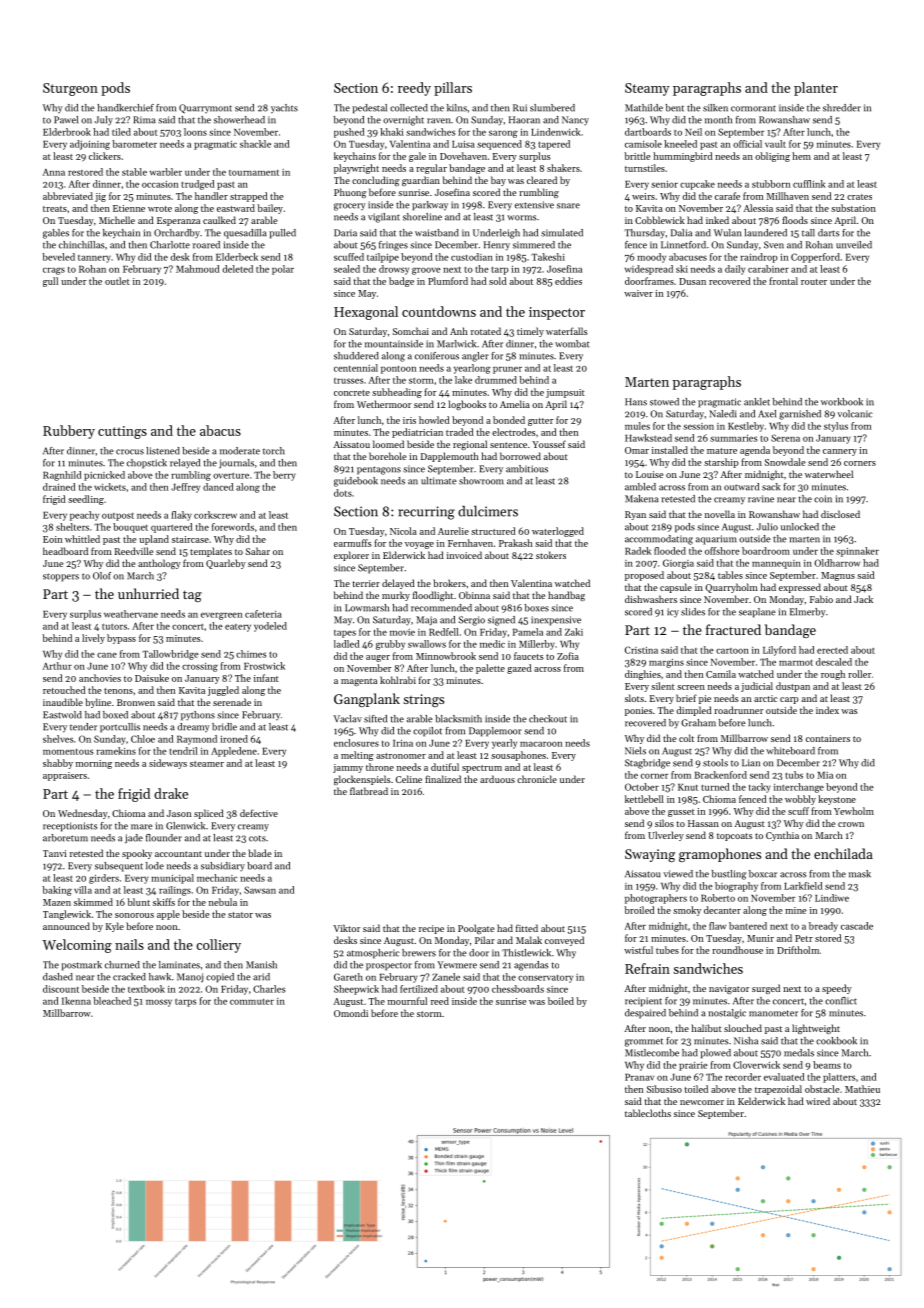  Describe the element at coordinates (260, 890) in the image. I see `Sawsan` at that location.
